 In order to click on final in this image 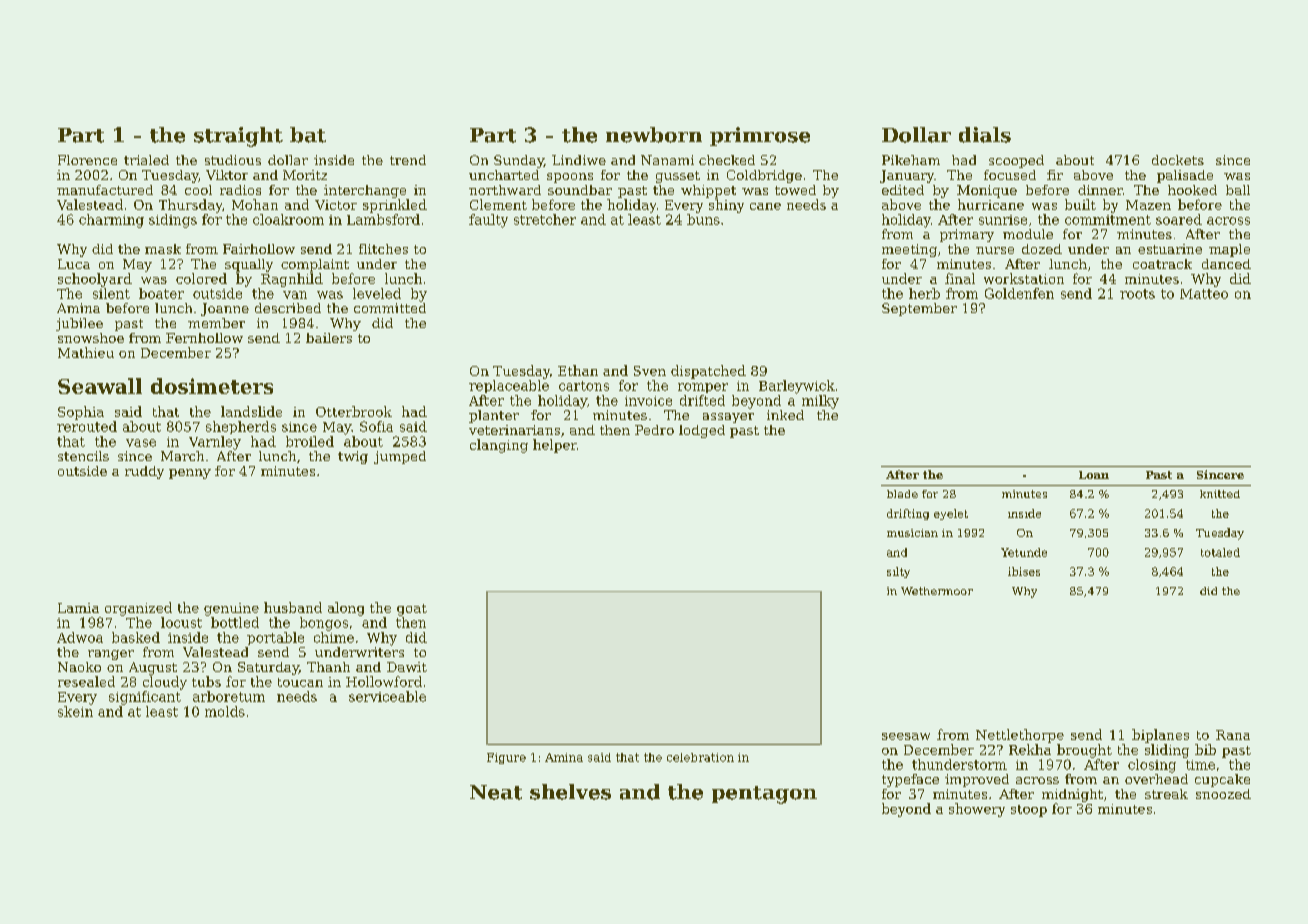, I will do `click(960, 278)`.
